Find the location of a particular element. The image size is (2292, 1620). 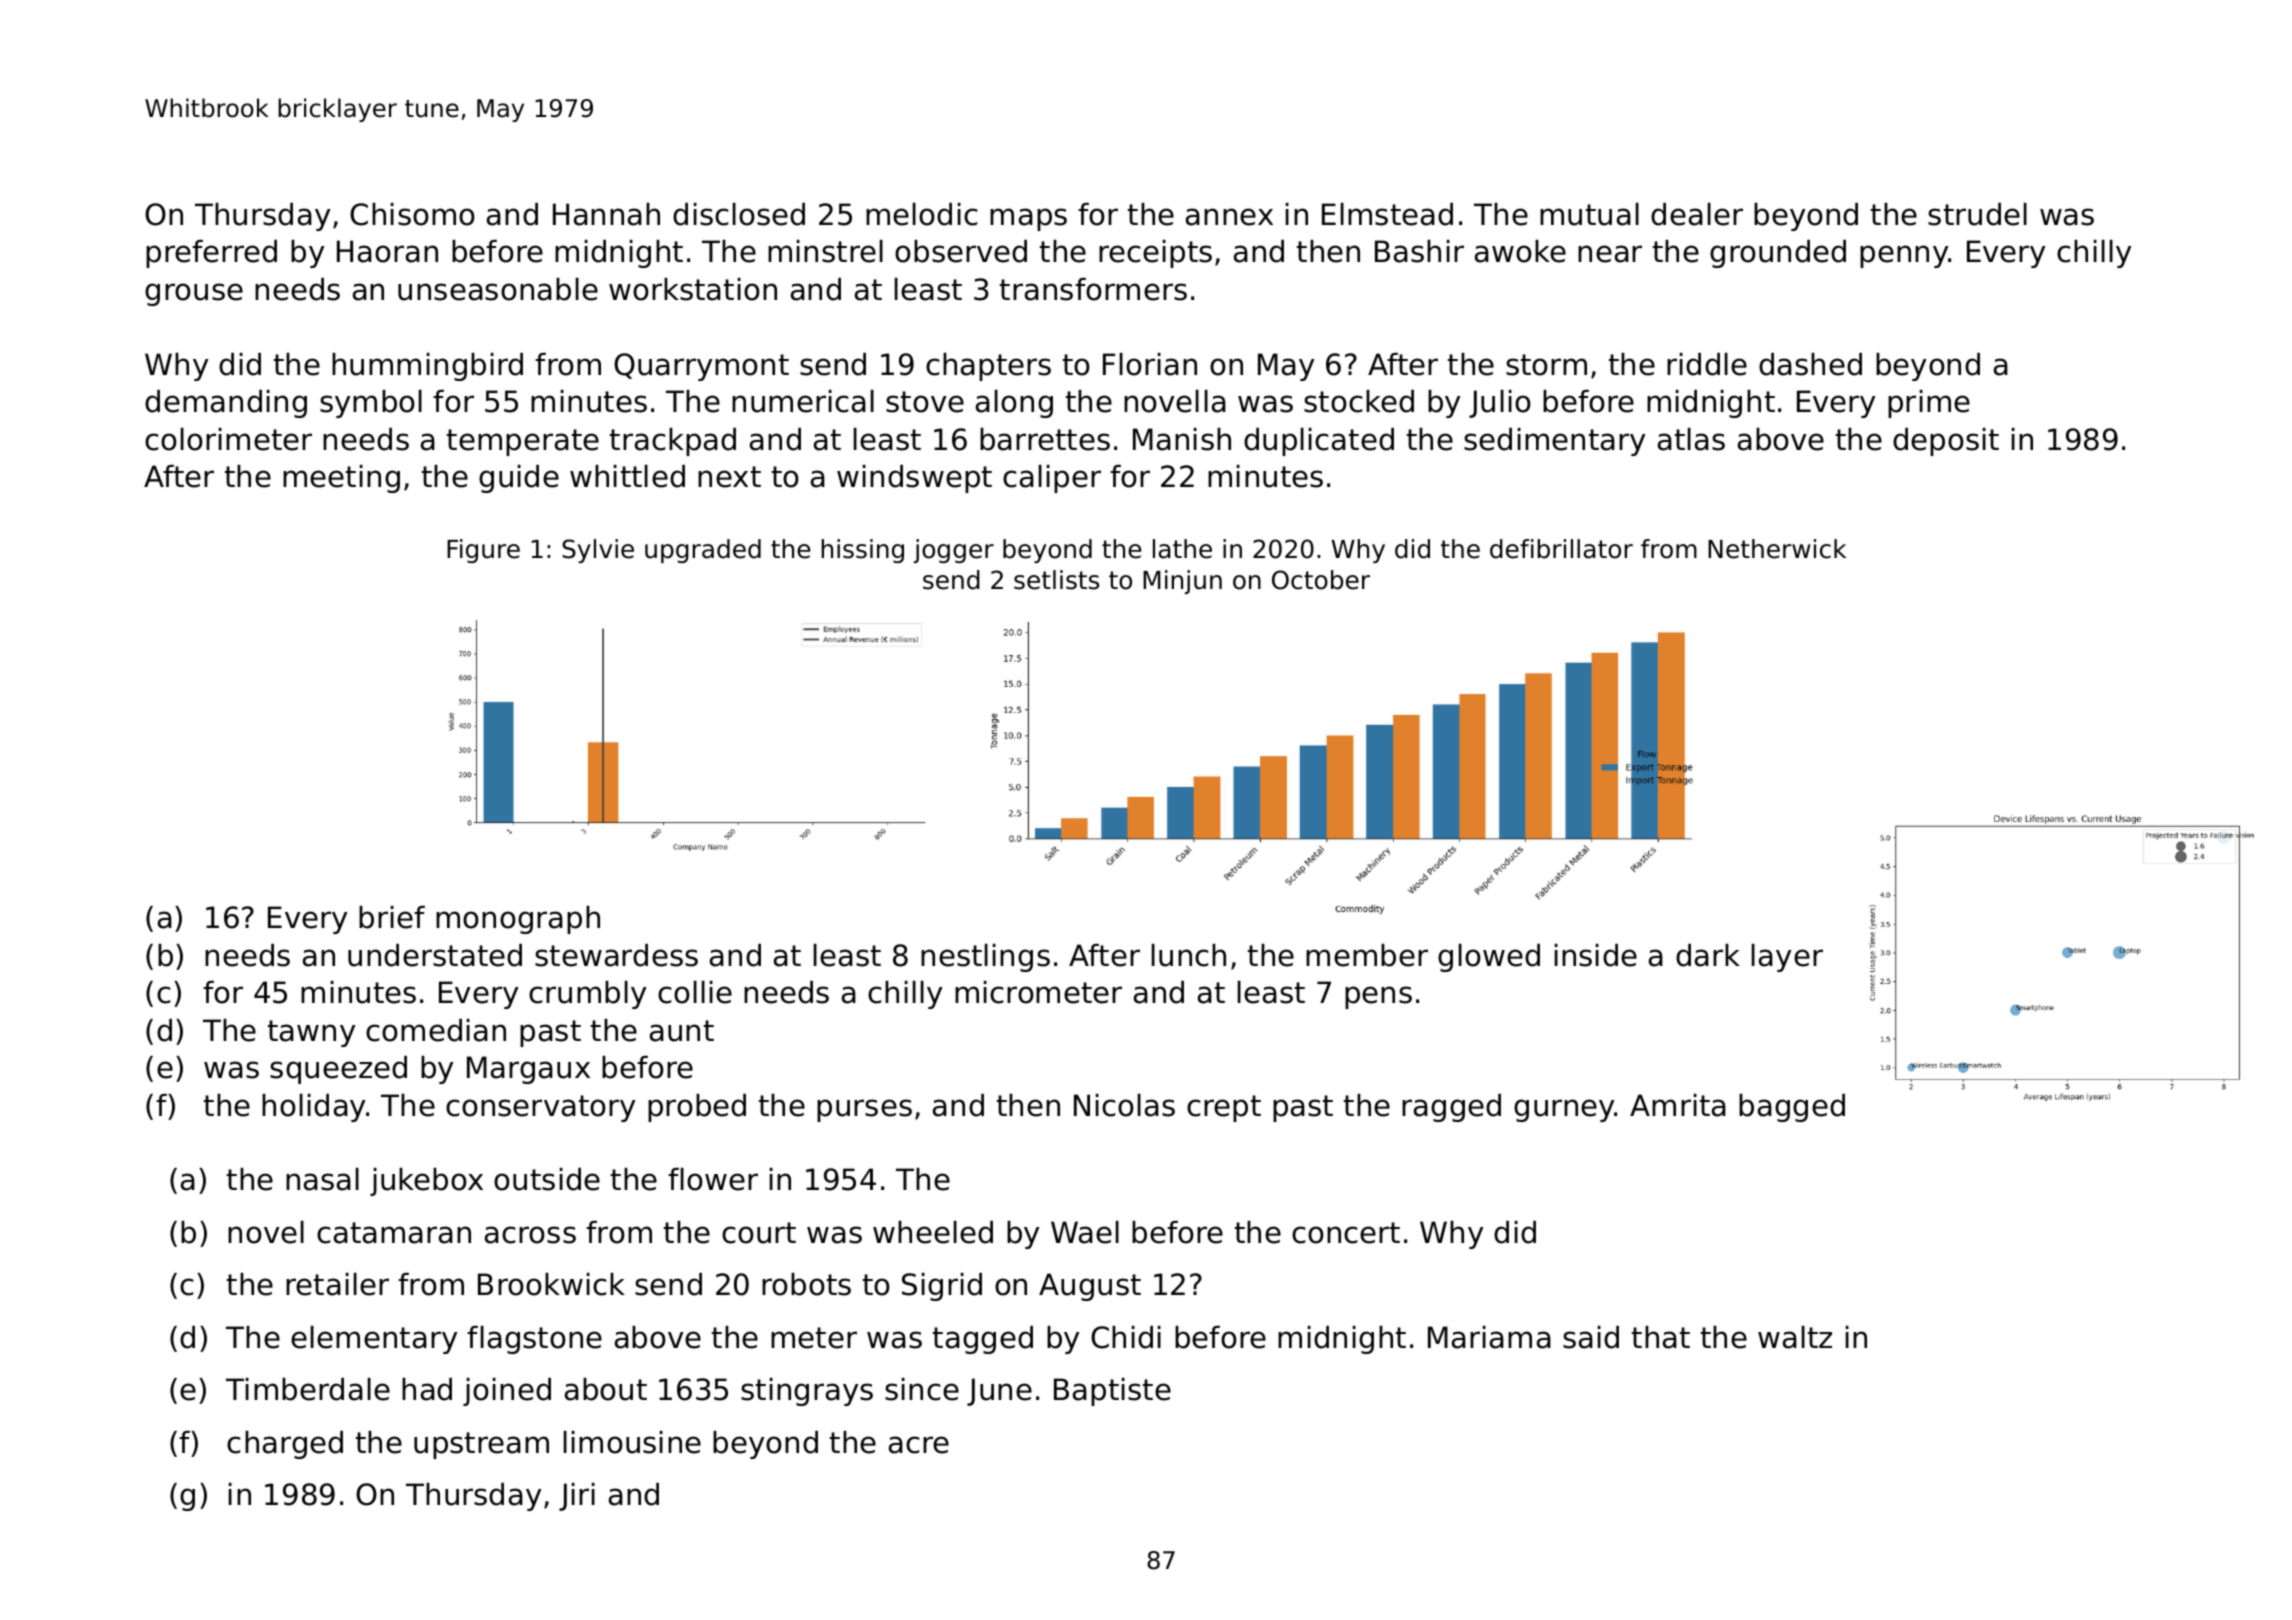

acre is located at coordinates (919, 1445).
